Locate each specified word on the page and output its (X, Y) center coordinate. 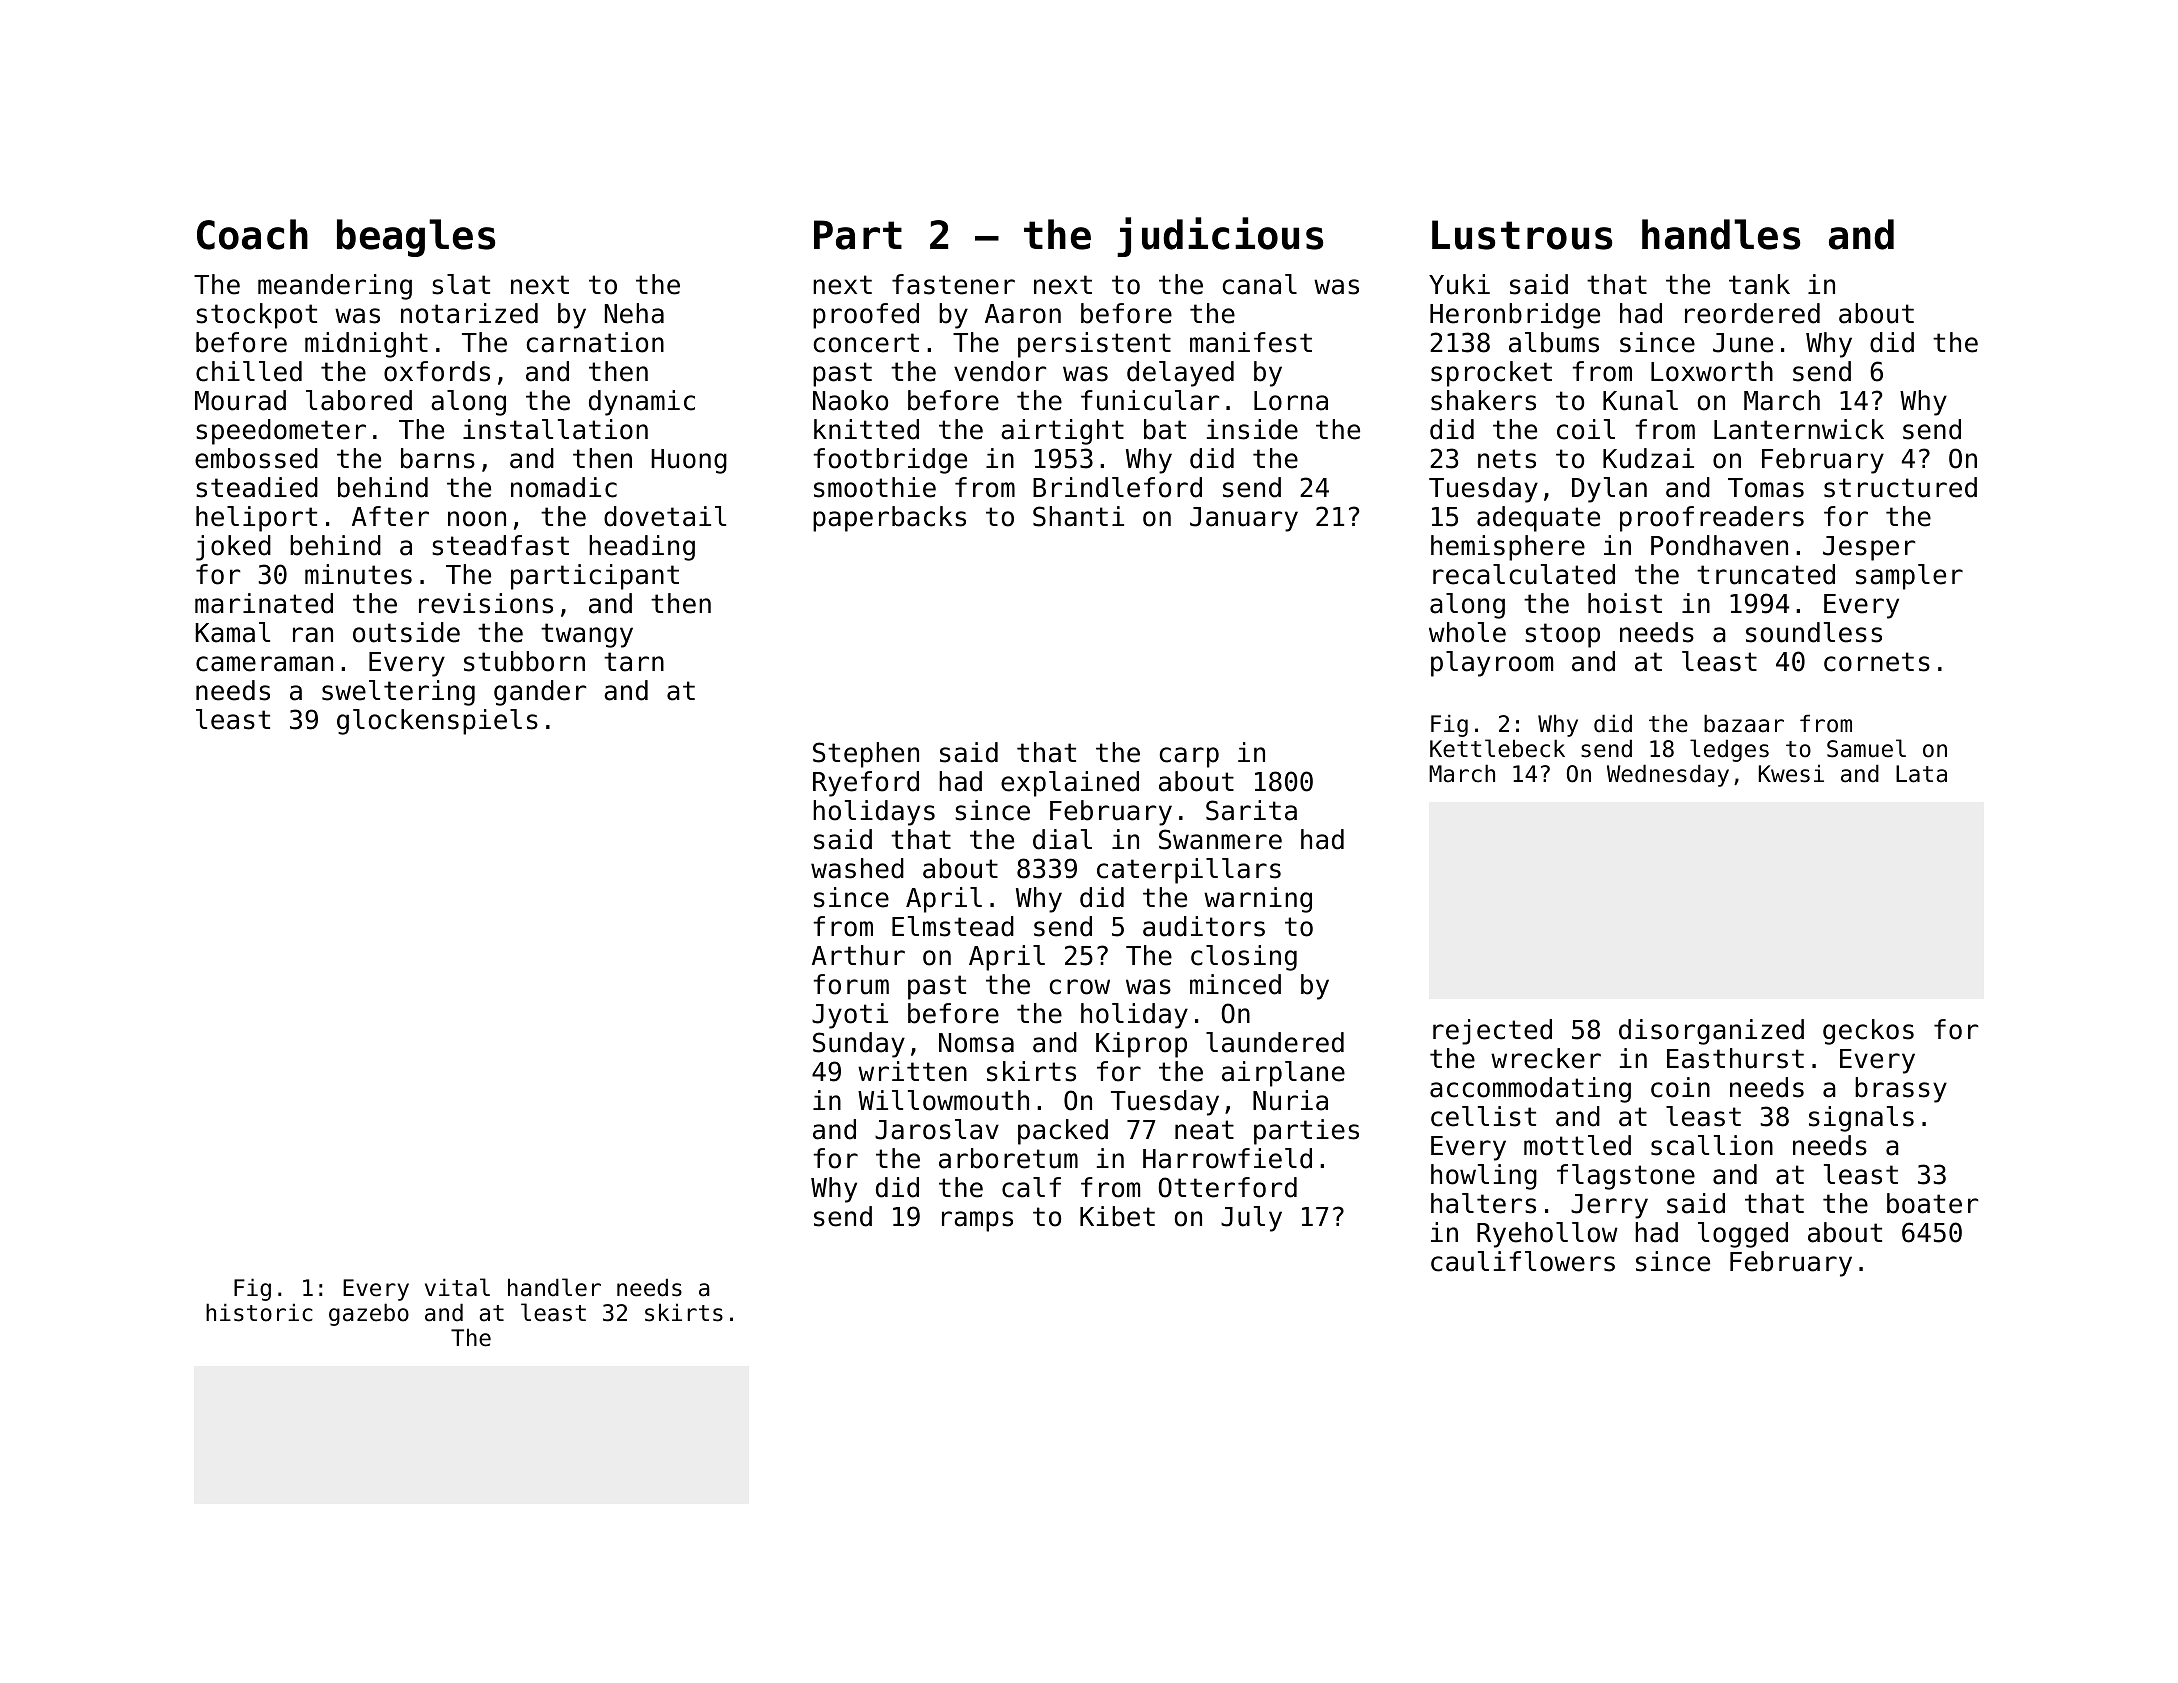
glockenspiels (437, 722)
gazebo (369, 1314)
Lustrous (1522, 235)
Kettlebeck (1497, 748)
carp (1189, 757)
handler (554, 1287)
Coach (252, 234)
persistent (1094, 345)
